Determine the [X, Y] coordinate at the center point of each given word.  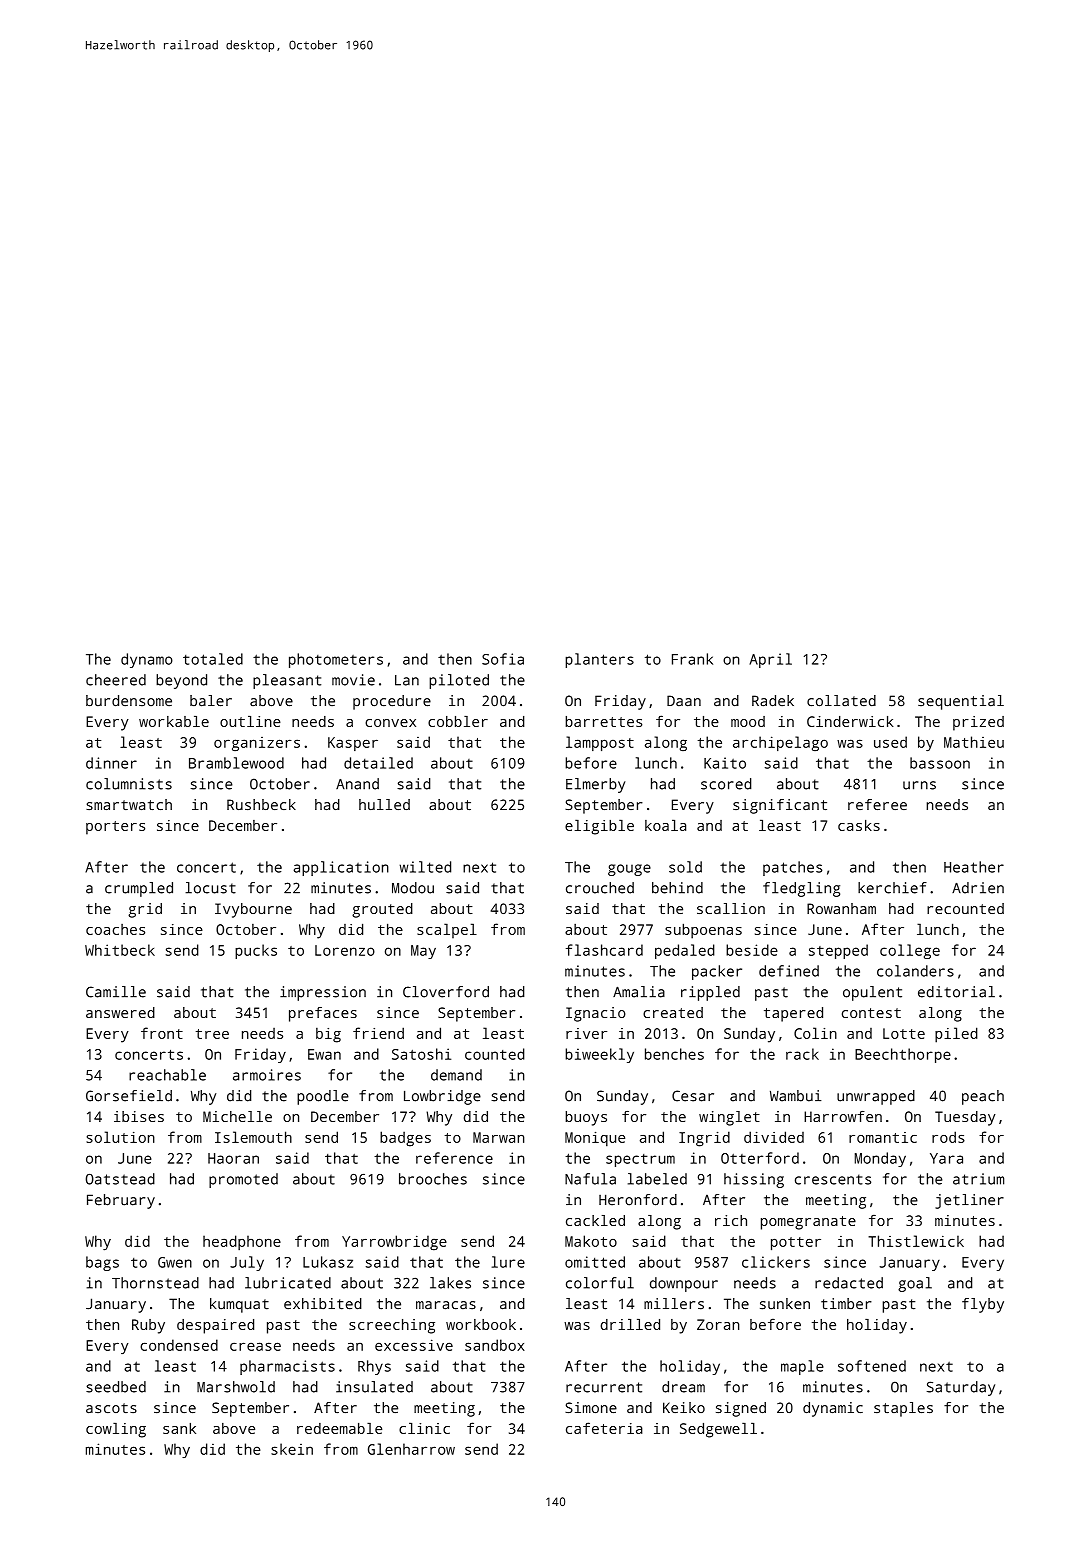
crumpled [139, 889]
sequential [961, 702]
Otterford [760, 1158]
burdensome [129, 701]
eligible [599, 827]
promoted [243, 1180]
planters [599, 660]
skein [292, 1449]
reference [454, 1158]
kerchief [892, 888]
